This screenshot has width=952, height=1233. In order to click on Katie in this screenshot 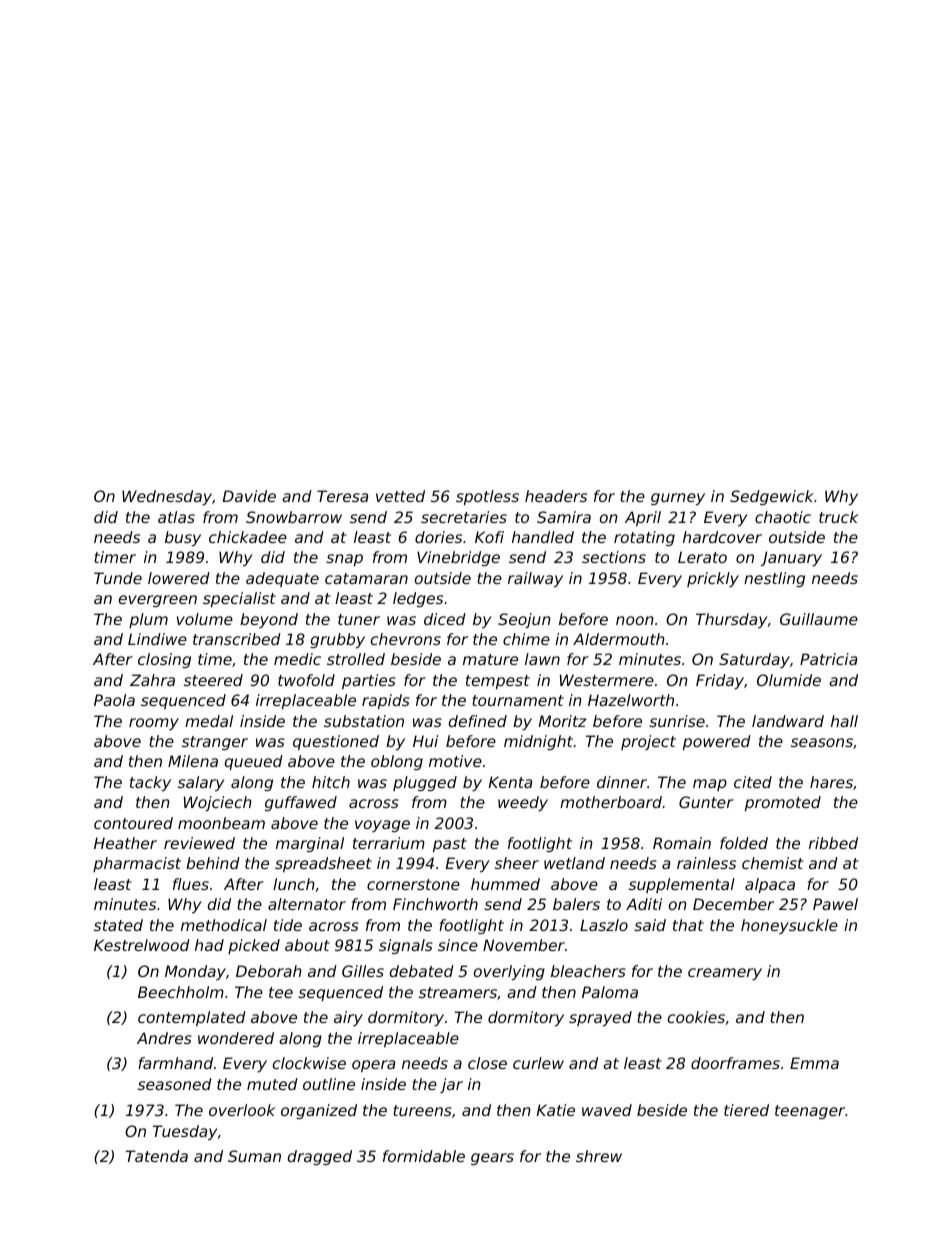, I will do `click(556, 1110)`.
